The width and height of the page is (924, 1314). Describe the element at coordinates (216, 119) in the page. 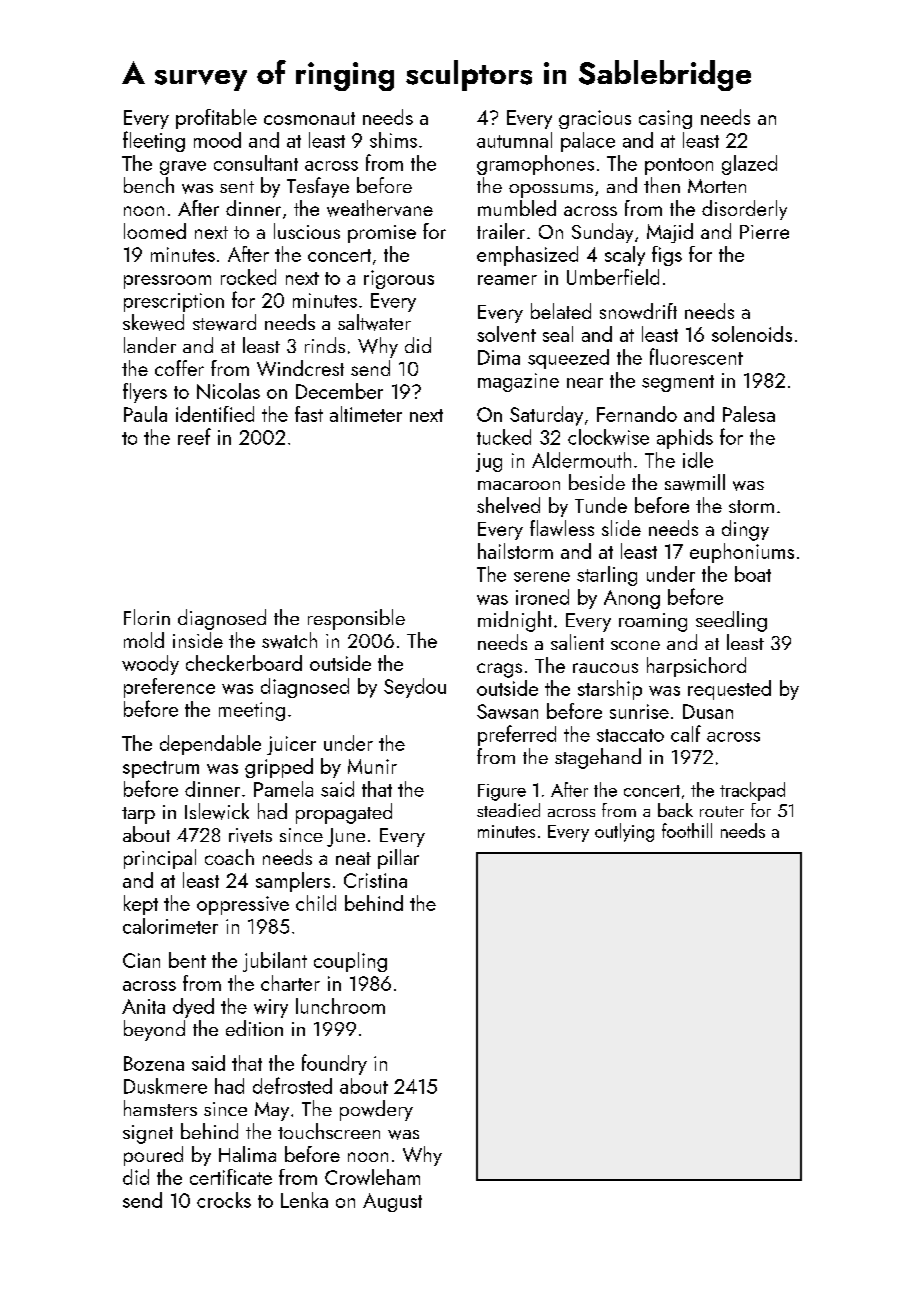

I see `profitable` at that location.
